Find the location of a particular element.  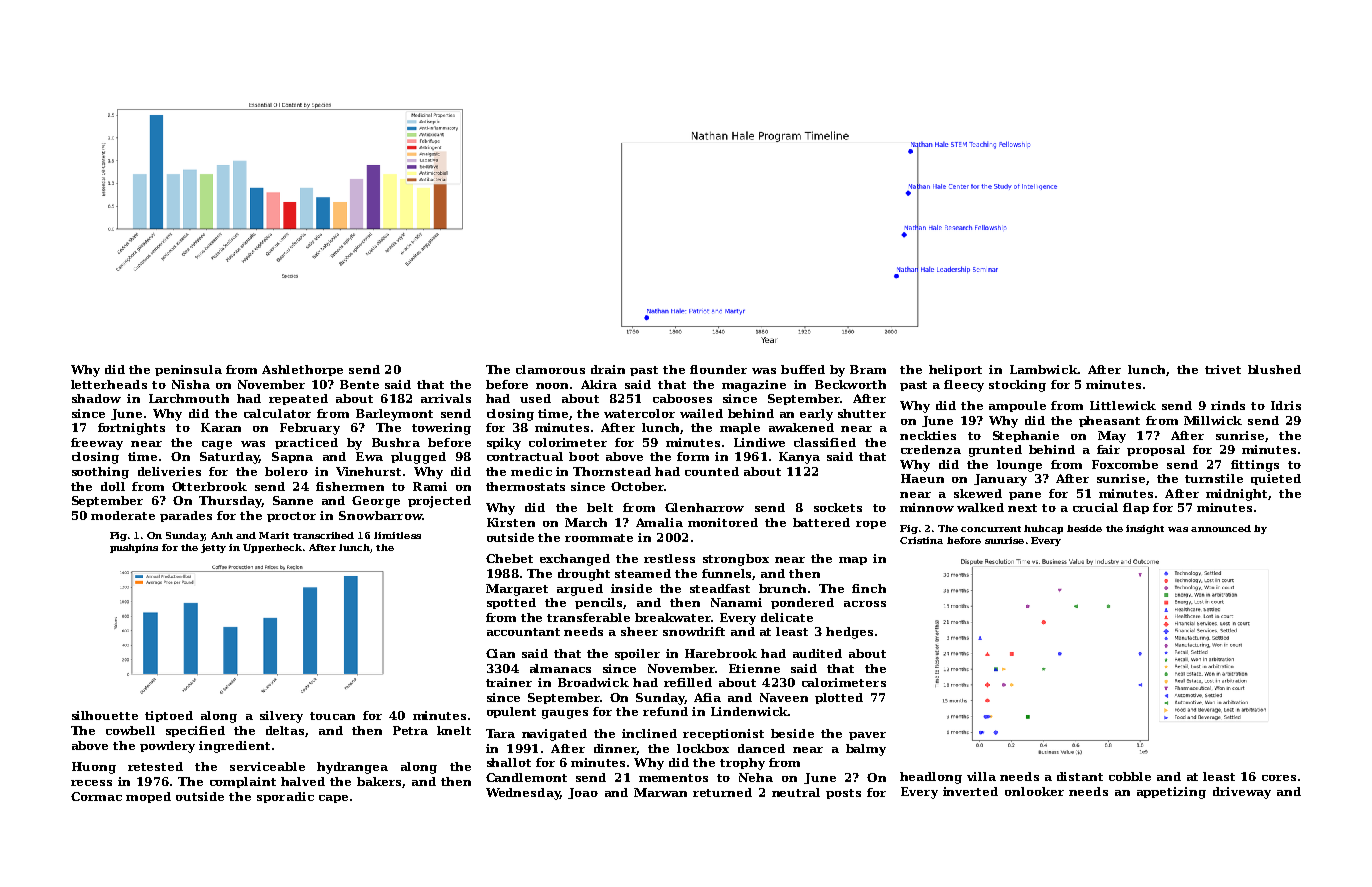

Joao is located at coordinates (583, 793).
